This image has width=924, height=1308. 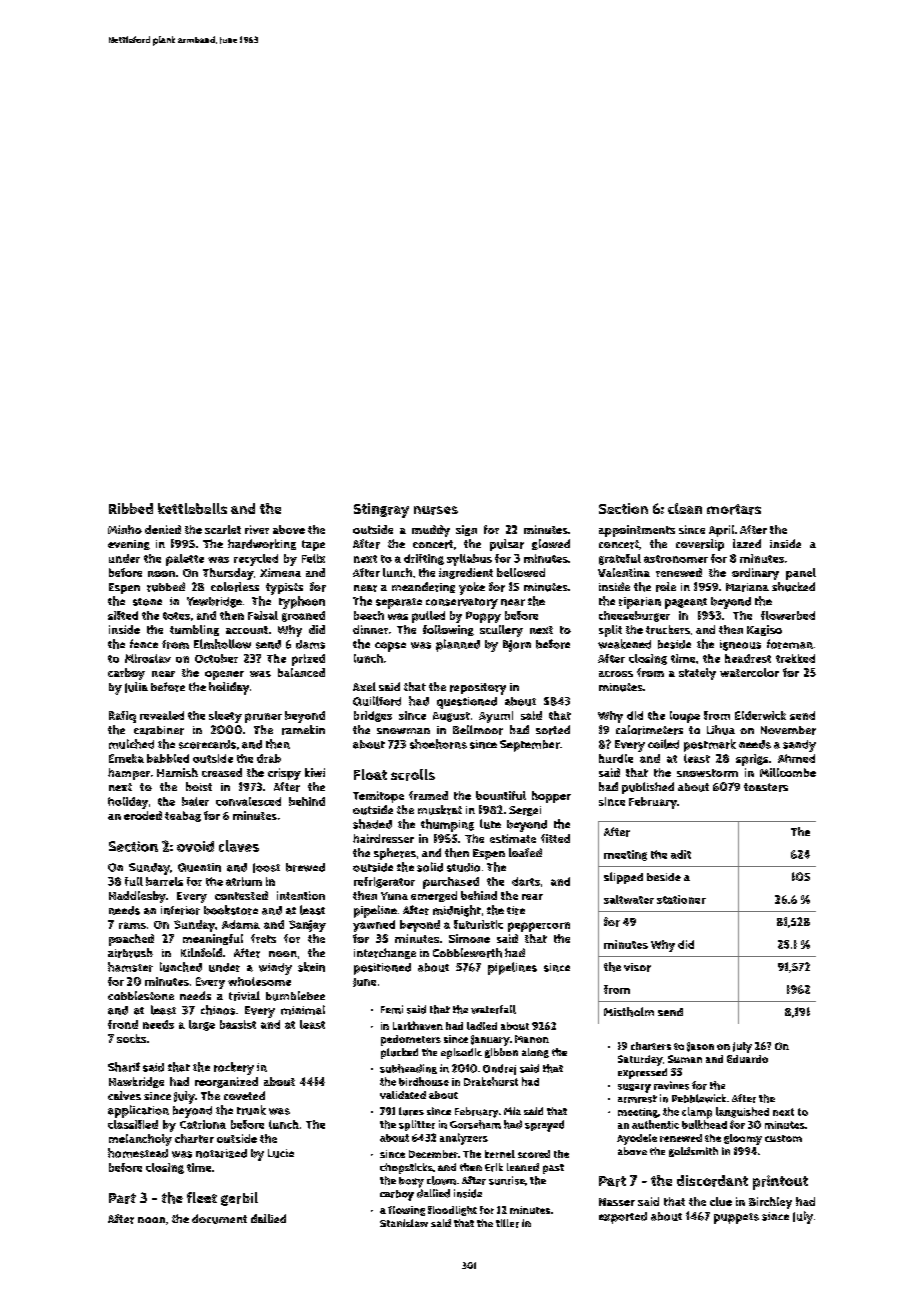 What do you see at coordinates (395, 854) in the image?
I see `spheres` at bounding box center [395, 854].
